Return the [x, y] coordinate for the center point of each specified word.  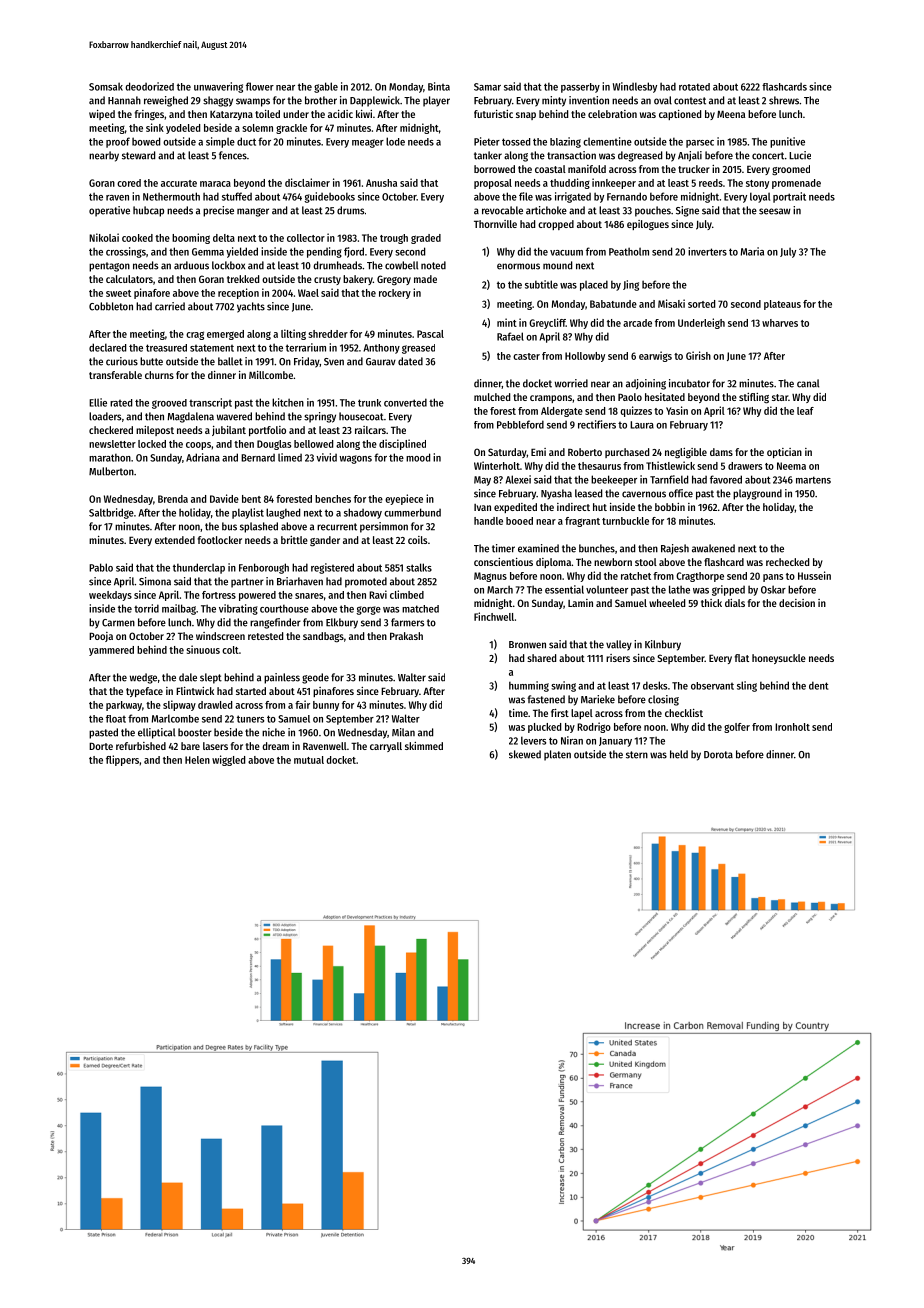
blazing [565, 142]
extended [175, 540]
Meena [731, 114]
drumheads [337, 265]
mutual [309, 760]
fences [233, 155]
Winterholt [497, 465]
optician [784, 453]
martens [813, 480]
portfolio [267, 431]
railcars [370, 430]
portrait [789, 197]
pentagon [109, 267]
